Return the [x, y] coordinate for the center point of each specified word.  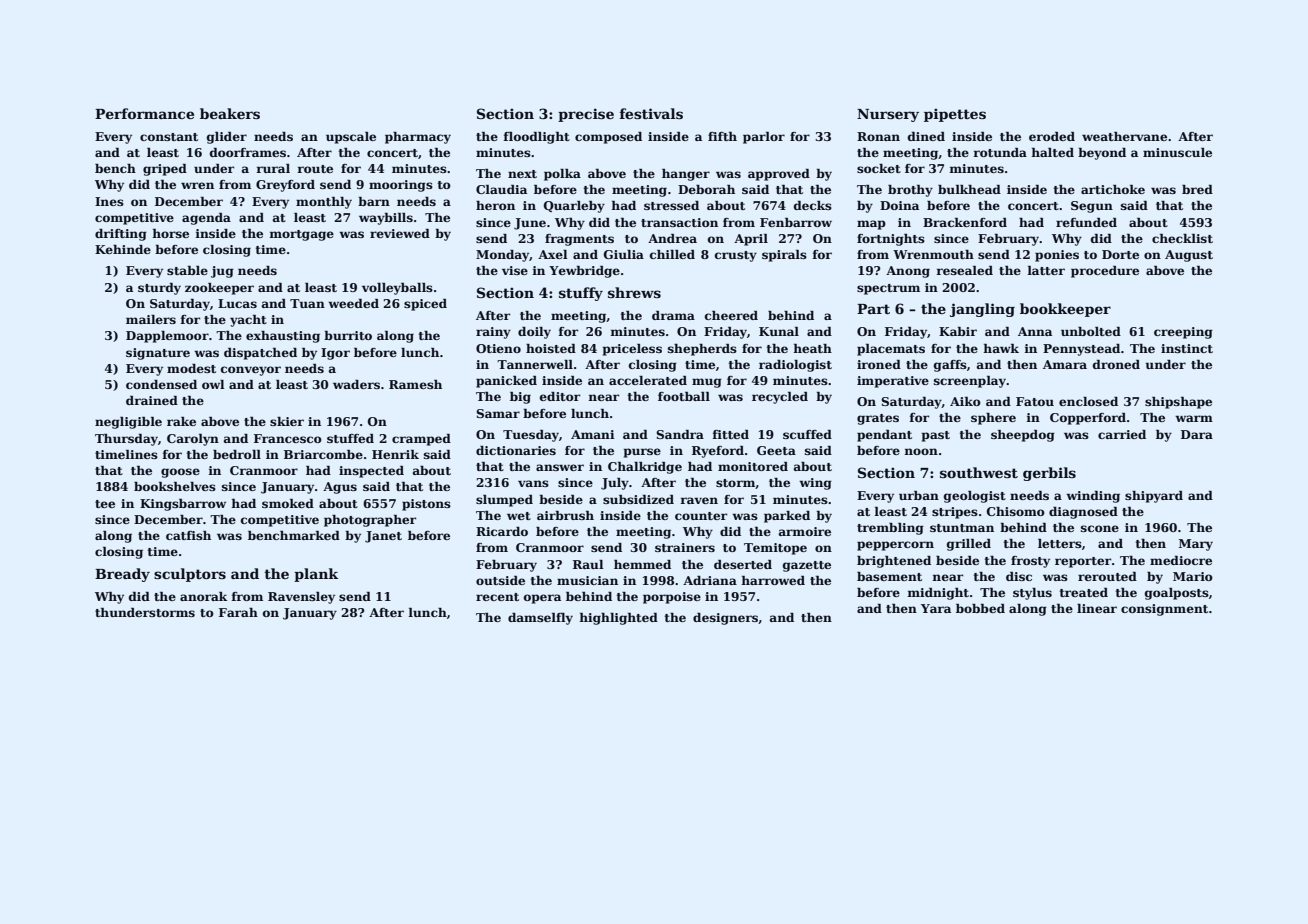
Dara [1197, 434]
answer [560, 467]
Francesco [288, 438]
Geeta [776, 450]
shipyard [1154, 497]
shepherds [702, 350]
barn [374, 201]
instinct [1187, 348]
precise [586, 115]
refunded [1086, 222]
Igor [335, 354]
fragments [579, 240]
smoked [288, 503]
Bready [122, 575]
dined [926, 136]
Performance [144, 113]
